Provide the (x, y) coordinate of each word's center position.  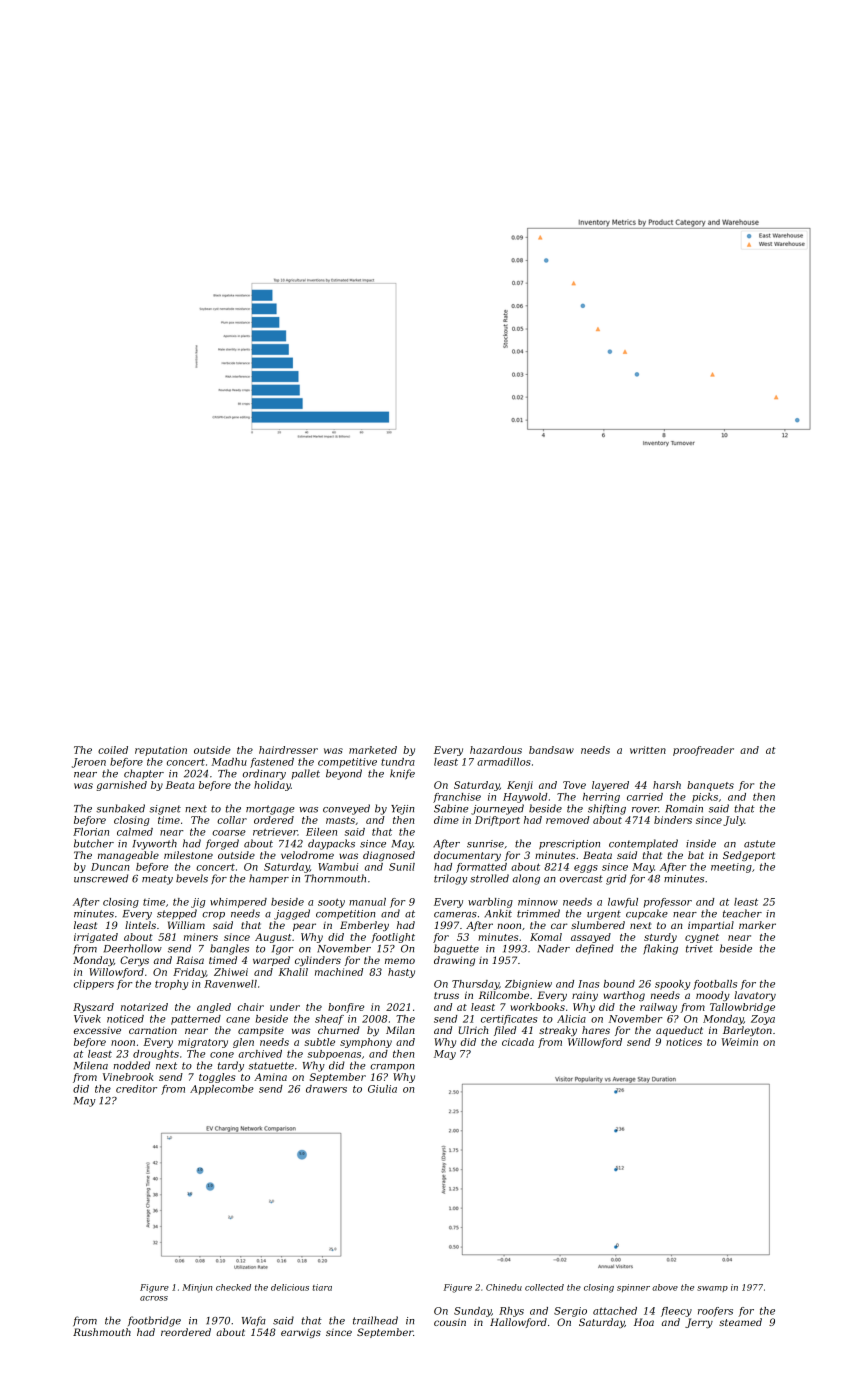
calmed (135, 832)
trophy (171, 985)
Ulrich (473, 1030)
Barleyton (747, 1031)
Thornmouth (335, 878)
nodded (132, 1065)
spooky (672, 985)
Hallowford (518, 1323)
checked (233, 1287)
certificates (509, 1020)
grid (616, 879)
